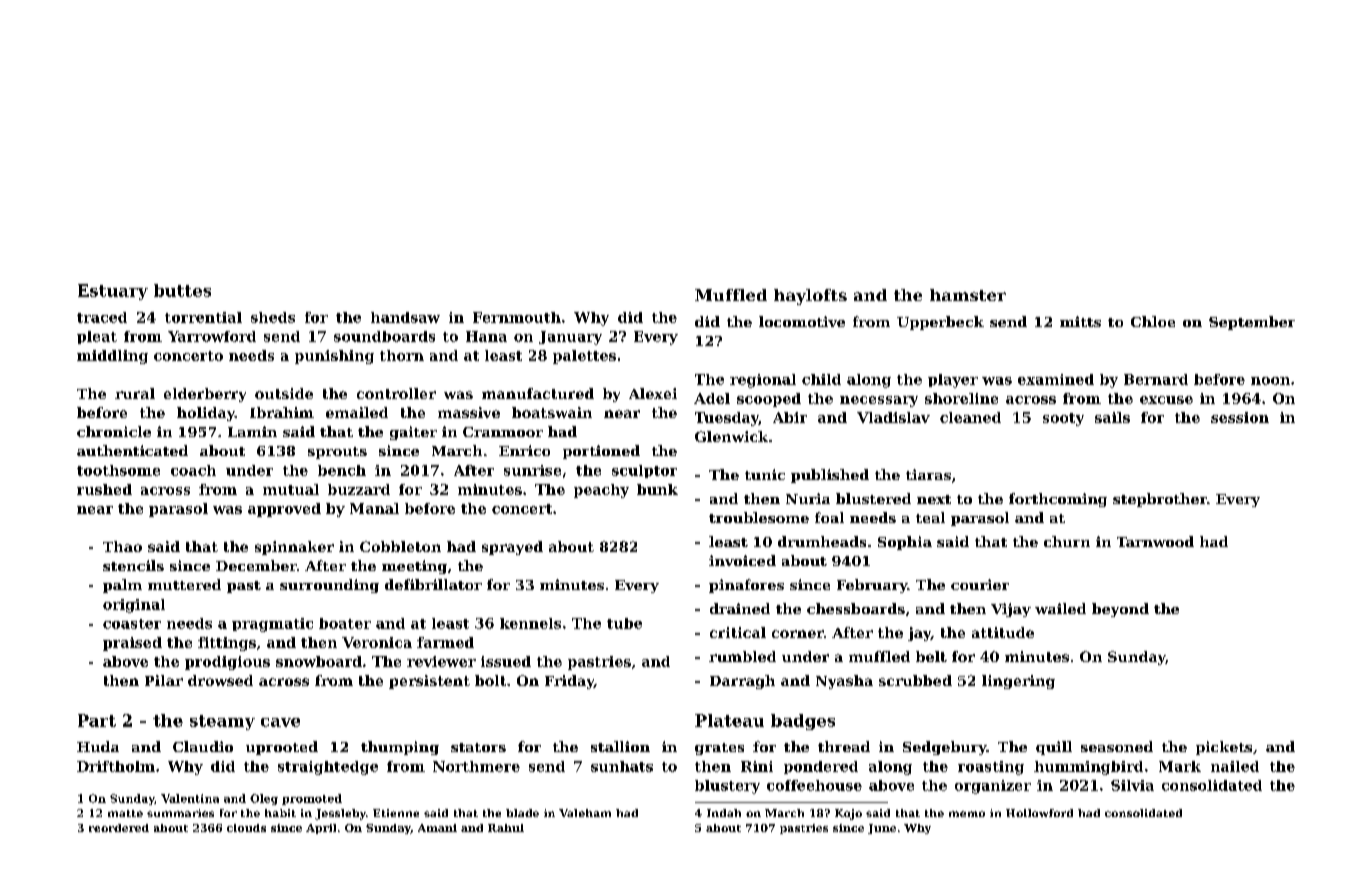 The width and height of the screenshot is (1372, 887). What do you see at coordinates (1018, 682) in the screenshot?
I see `lingering` at bounding box center [1018, 682].
